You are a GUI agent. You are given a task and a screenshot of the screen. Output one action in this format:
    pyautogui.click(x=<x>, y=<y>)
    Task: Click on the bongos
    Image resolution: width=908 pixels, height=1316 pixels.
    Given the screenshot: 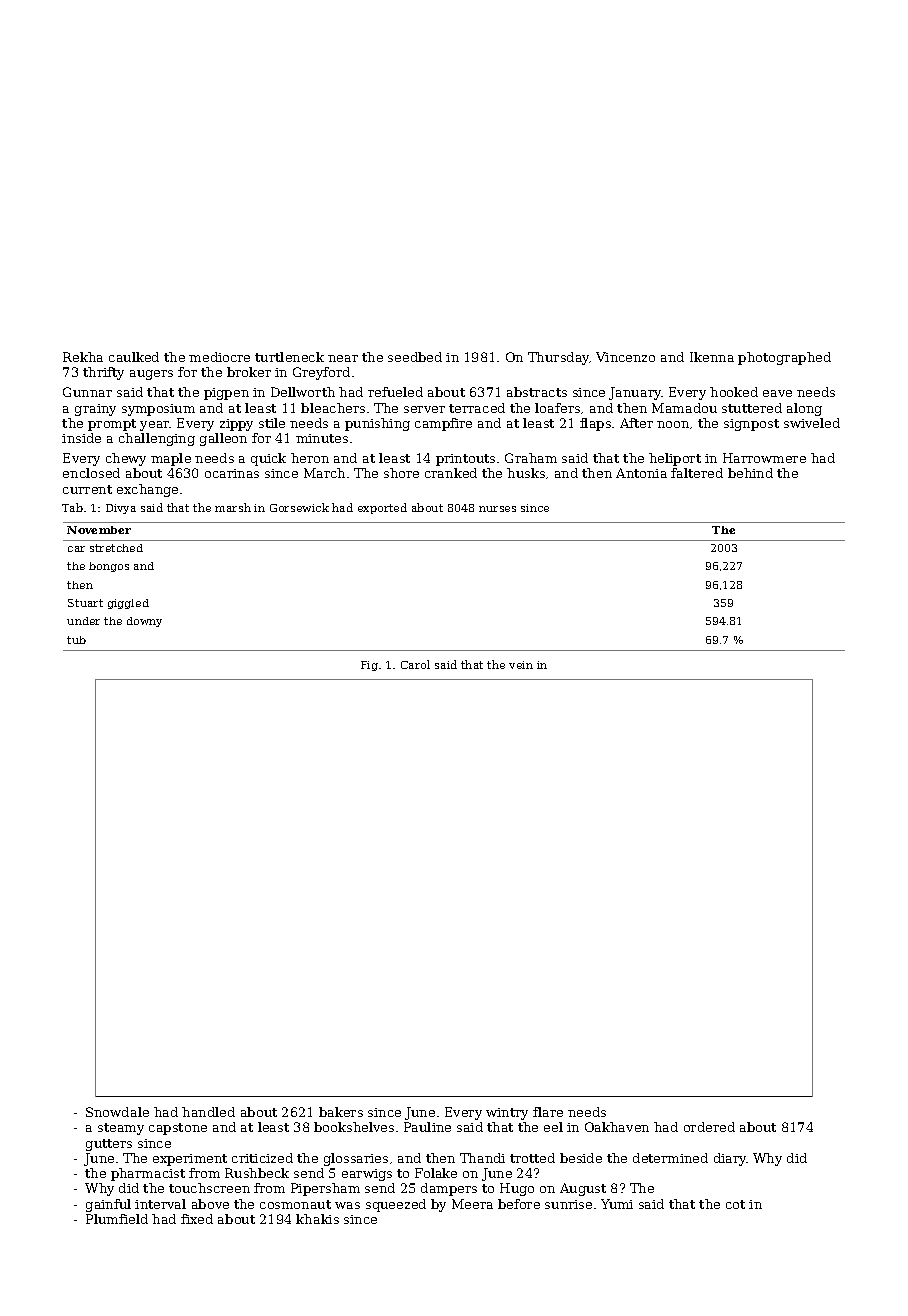 What is the action you would take?
    pyautogui.click(x=109, y=567)
